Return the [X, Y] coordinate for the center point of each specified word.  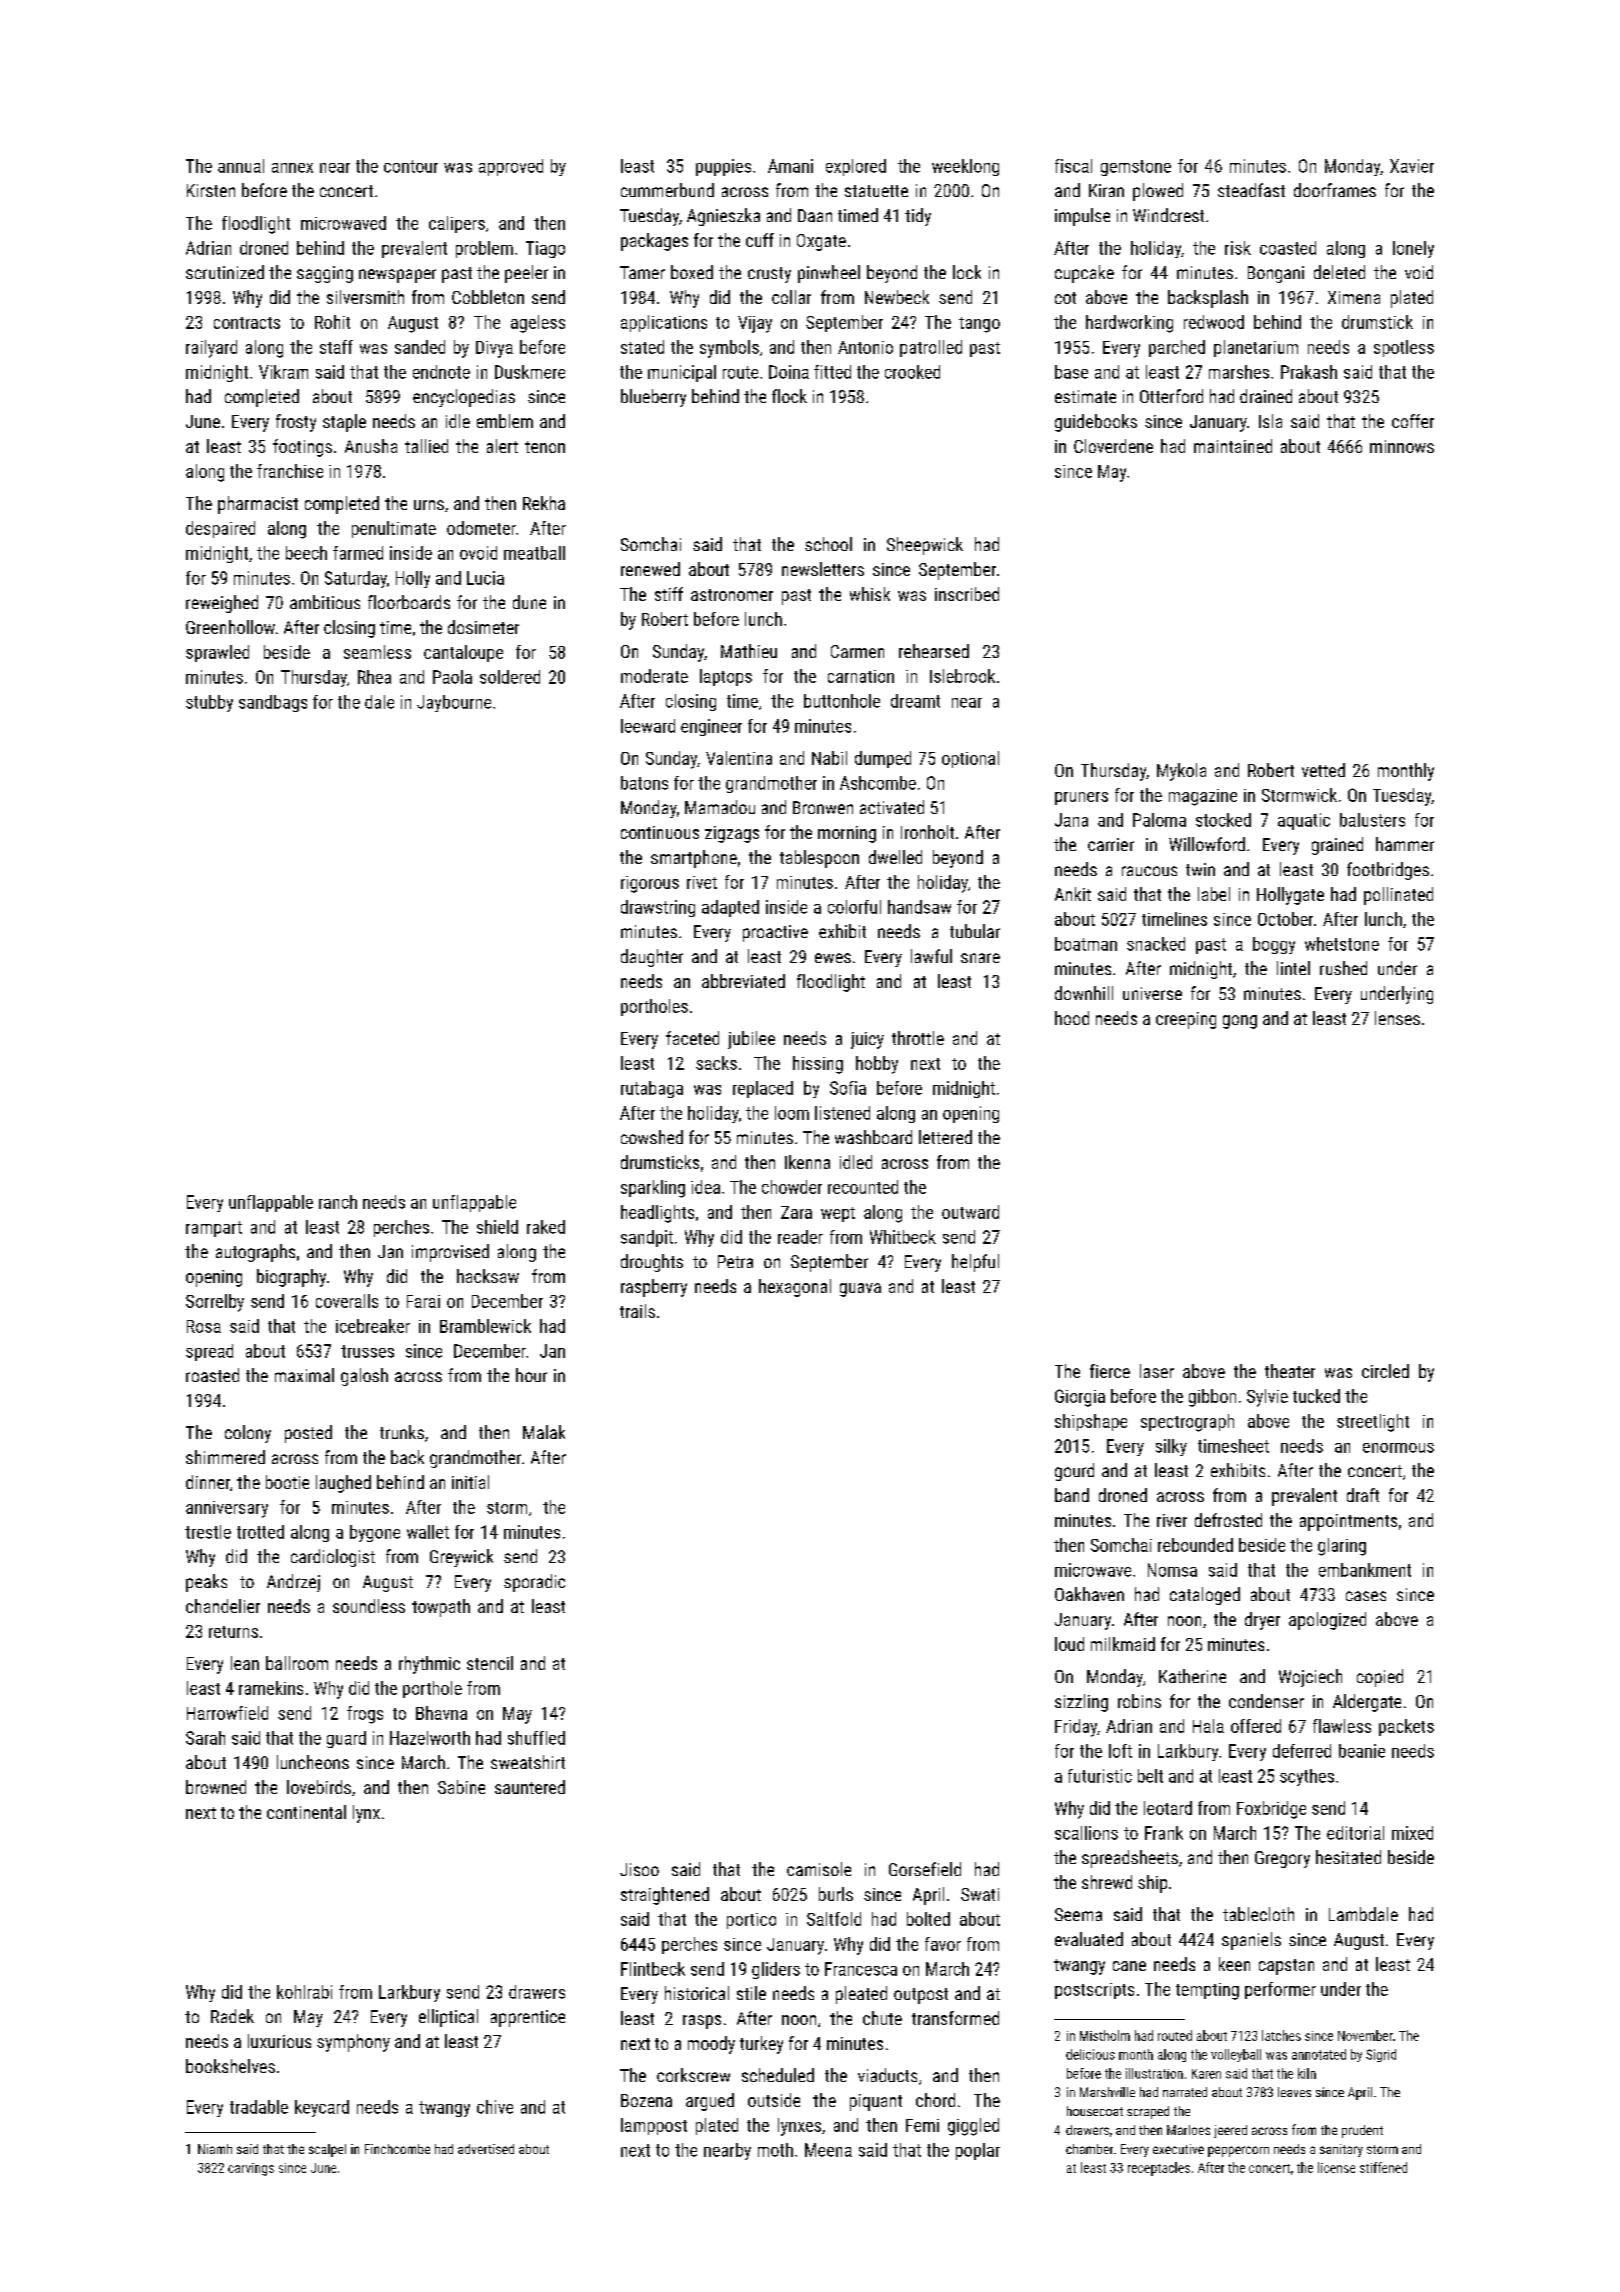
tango [979, 325]
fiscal [1073, 166]
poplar [978, 2151]
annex [292, 168]
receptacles [1159, 2169]
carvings [251, 2169]
